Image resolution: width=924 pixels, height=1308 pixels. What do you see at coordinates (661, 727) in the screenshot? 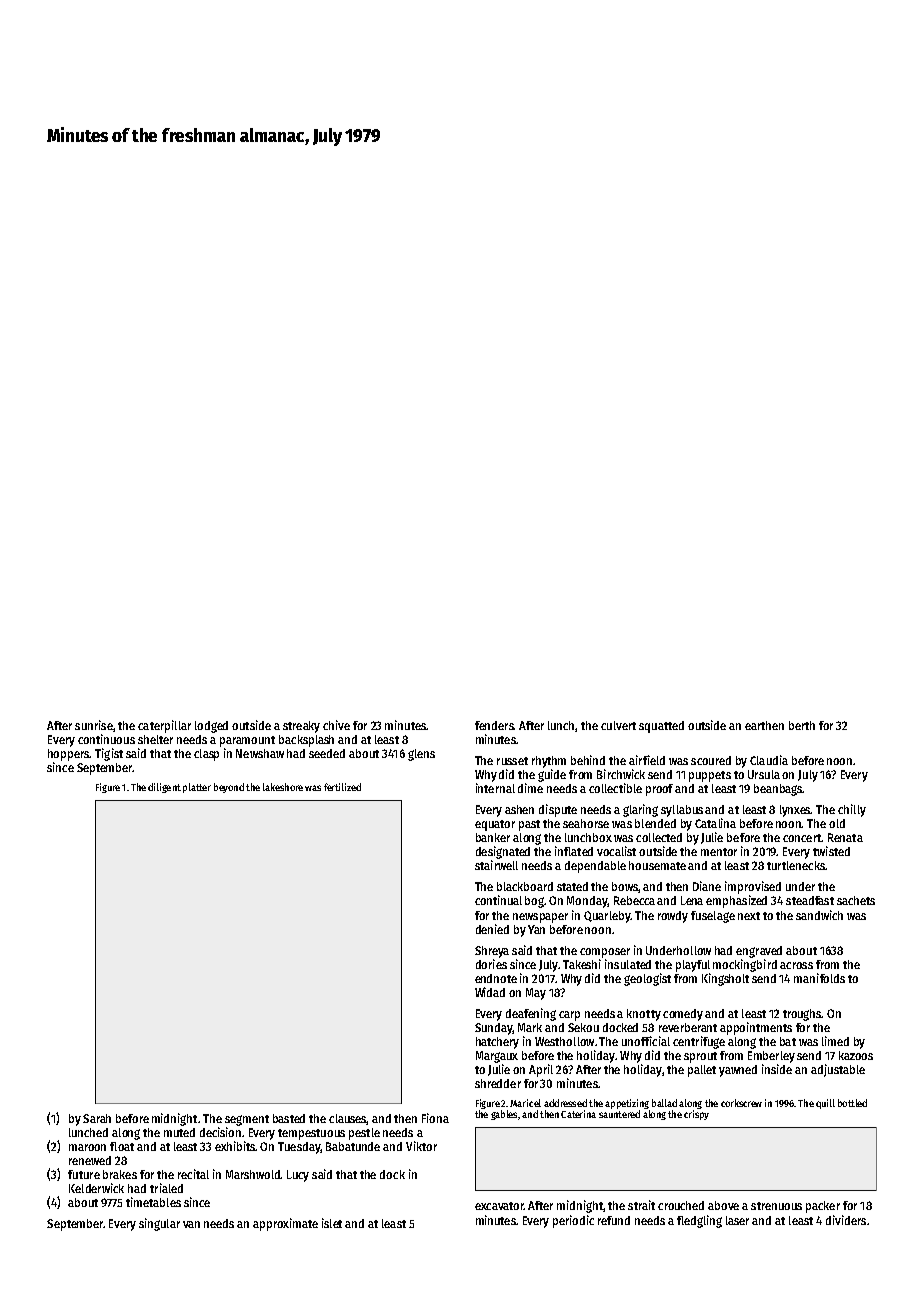
I see `squatted` at bounding box center [661, 727].
